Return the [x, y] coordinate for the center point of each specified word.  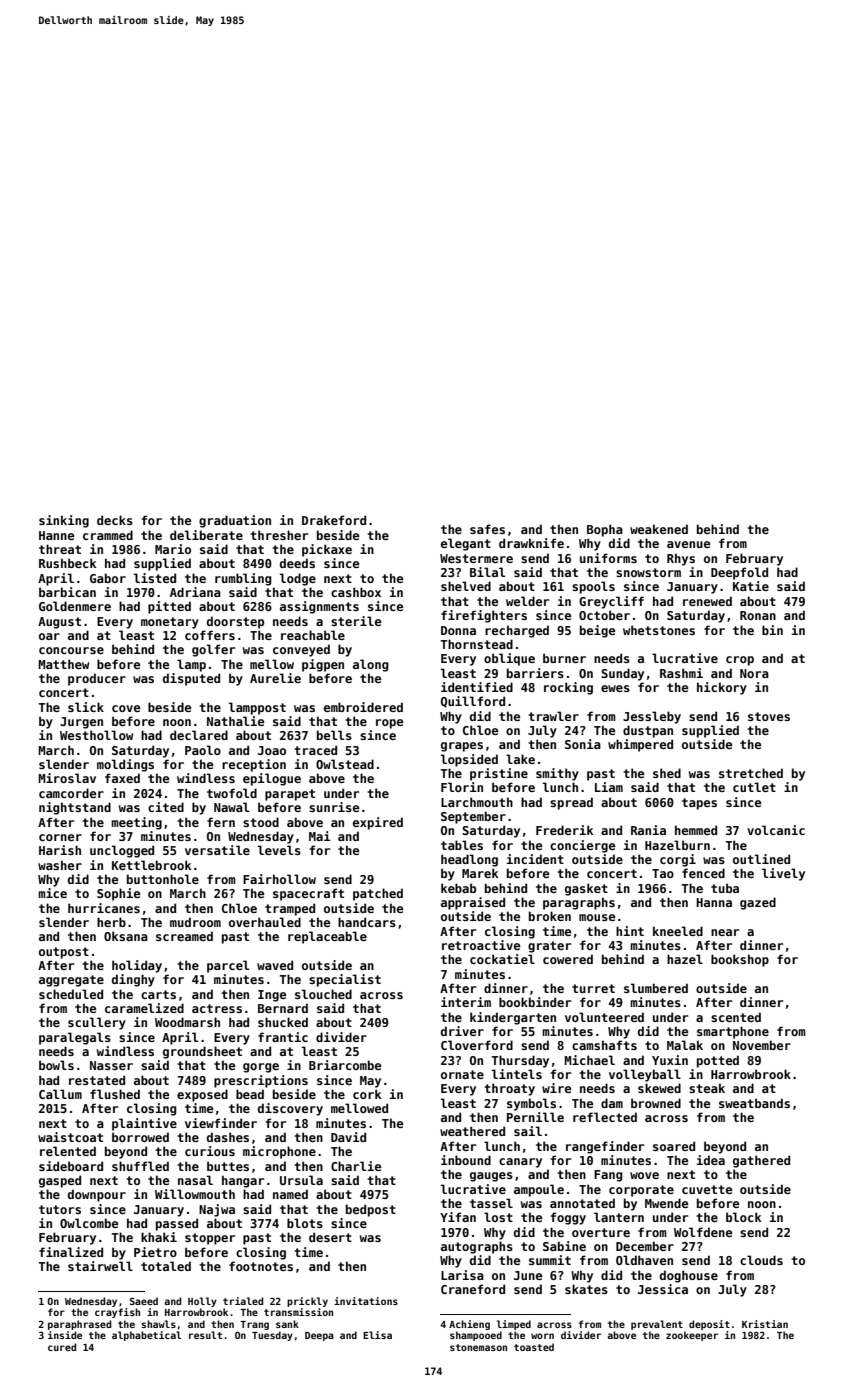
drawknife [531, 543]
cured [62, 1347]
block [743, 1217]
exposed [202, 1095]
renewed [707, 601]
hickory [722, 688]
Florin [462, 787]
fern [221, 822]
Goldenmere [75, 606]
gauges [491, 1177]
